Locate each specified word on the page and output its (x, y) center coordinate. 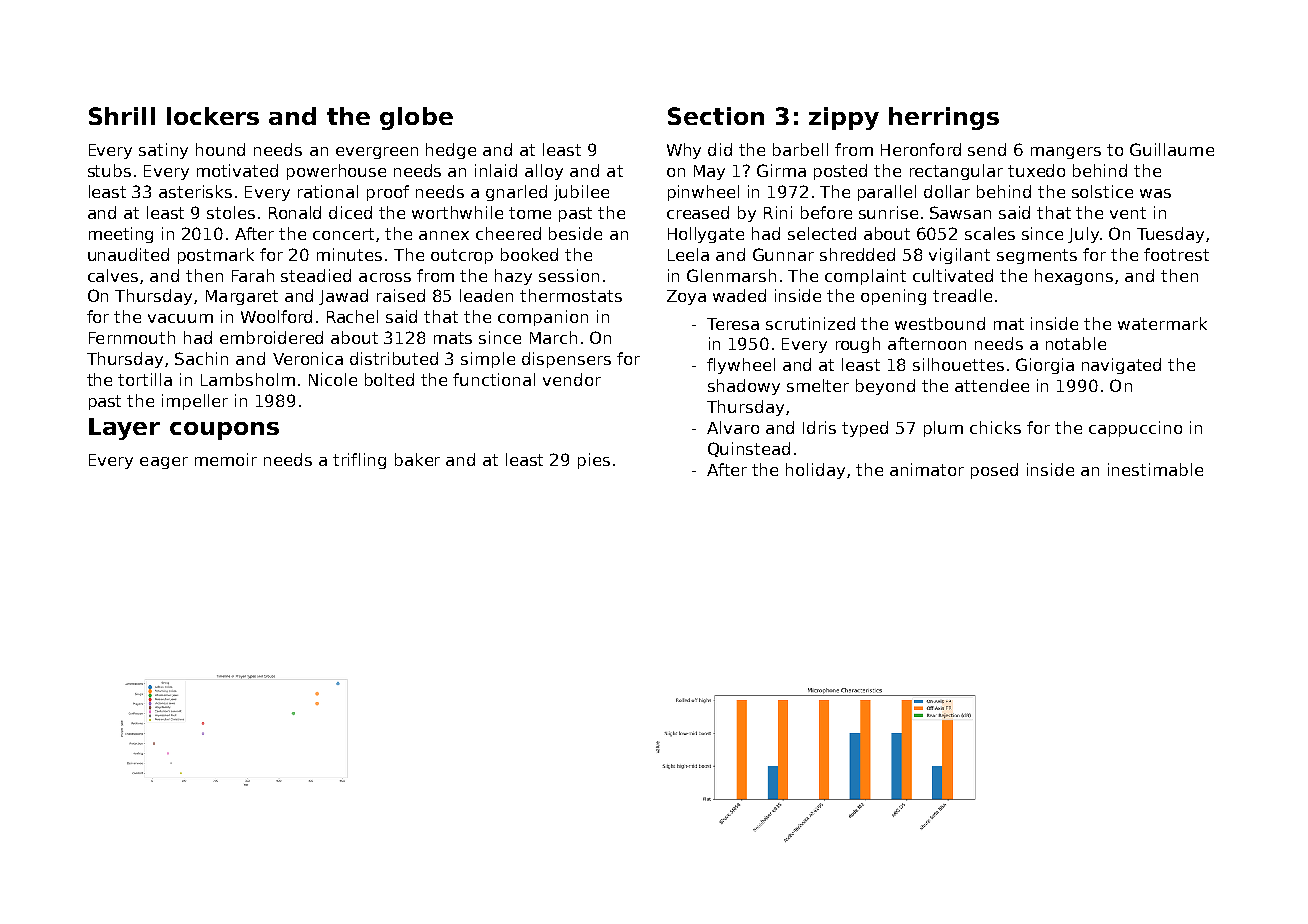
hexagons (1074, 277)
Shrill (122, 116)
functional (494, 379)
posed (994, 471)
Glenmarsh (731, 275)
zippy (844, 118)
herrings (944, 118)
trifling (359, 461)
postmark (216, 256)
